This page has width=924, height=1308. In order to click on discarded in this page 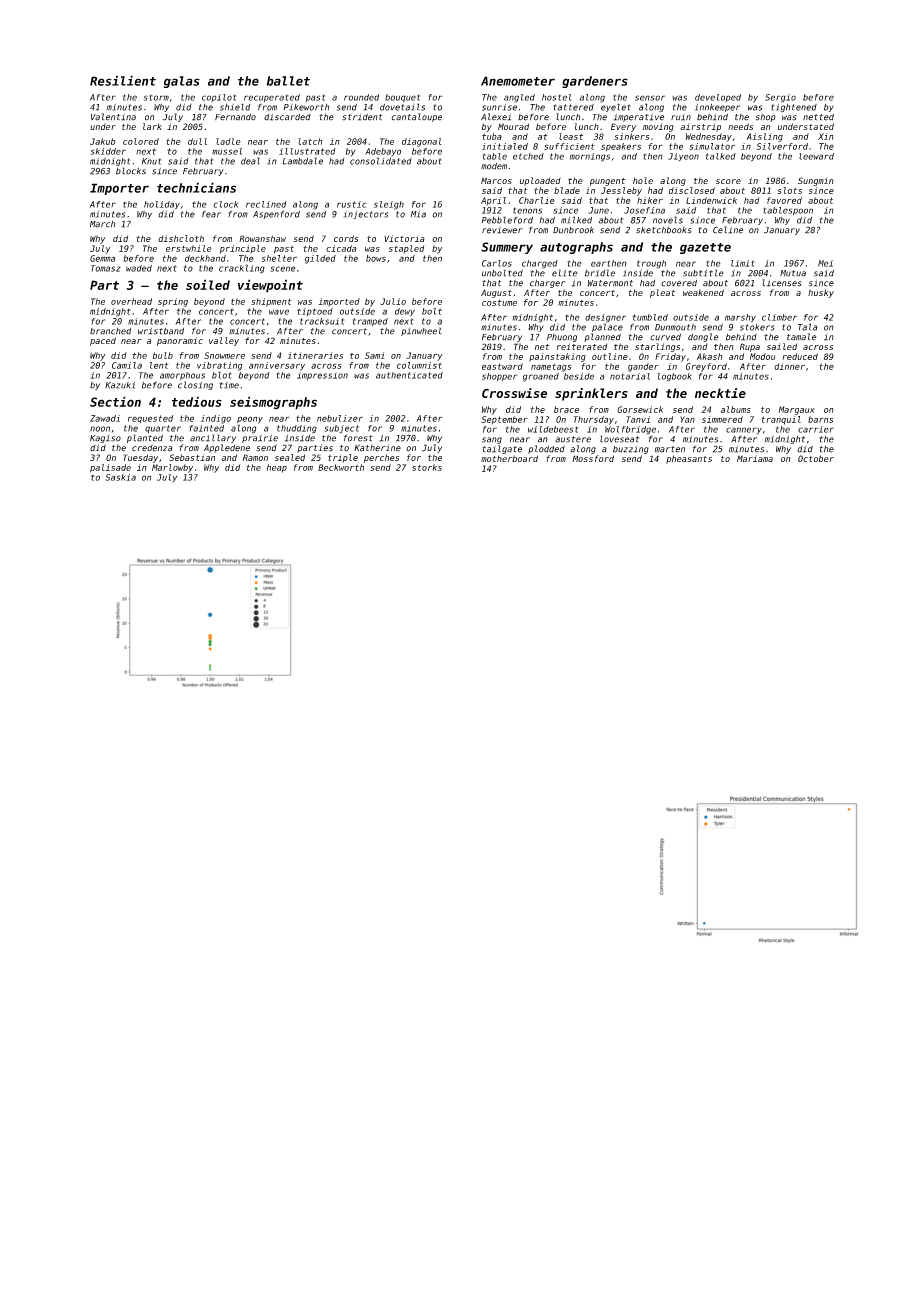, I will do `click(287, 117)`.
